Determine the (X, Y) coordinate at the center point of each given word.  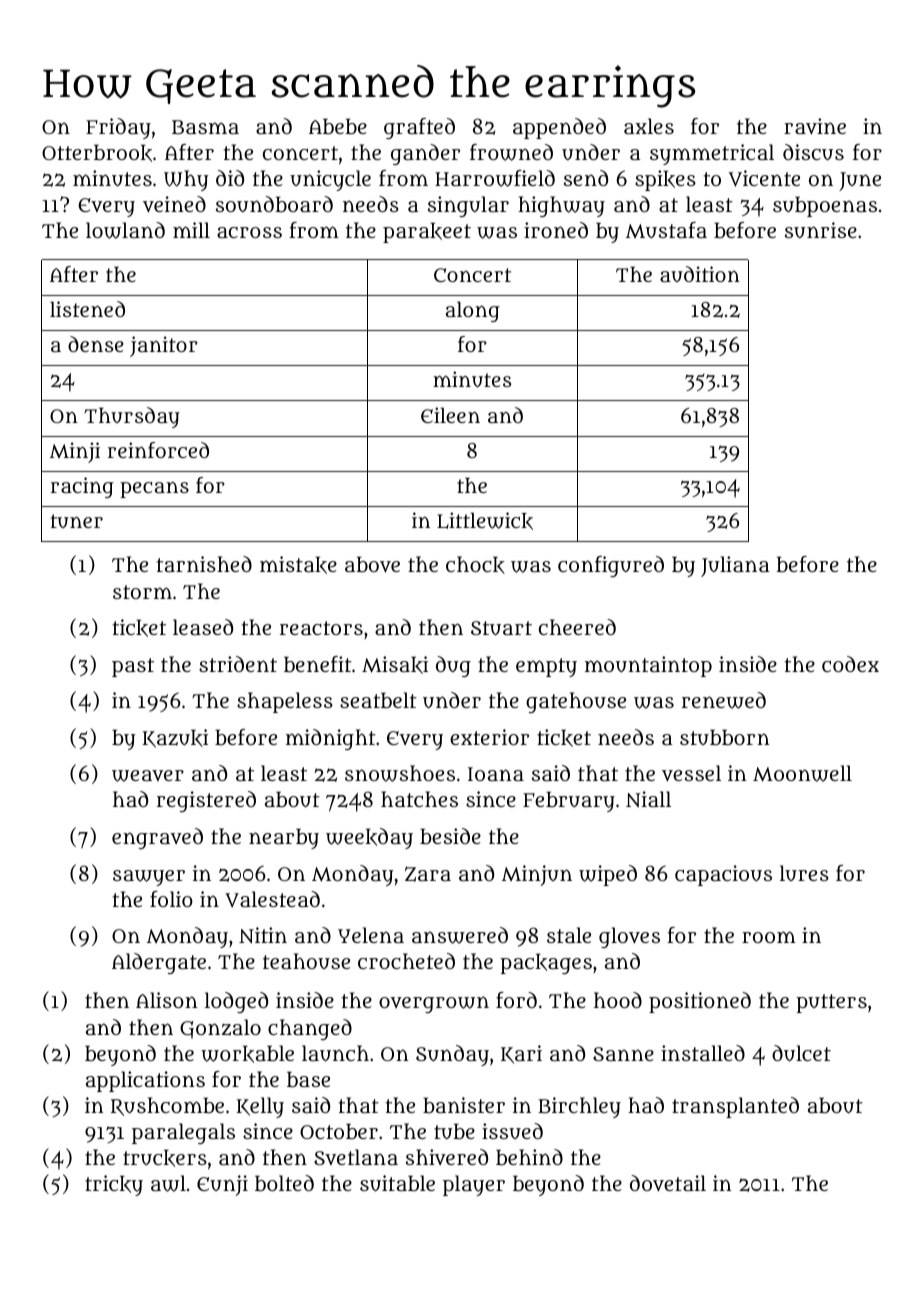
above (372, 564)
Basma (205, 127)
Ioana (496, 774)
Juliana (735, 566)
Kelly (260, 1107)
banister (464, 1105)
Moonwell (802, 773)
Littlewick (485, 521)
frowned (511, 152)
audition (700, 274)
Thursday (132, 417)
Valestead (272, 899)
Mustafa (666, 230)
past (133, 667)
